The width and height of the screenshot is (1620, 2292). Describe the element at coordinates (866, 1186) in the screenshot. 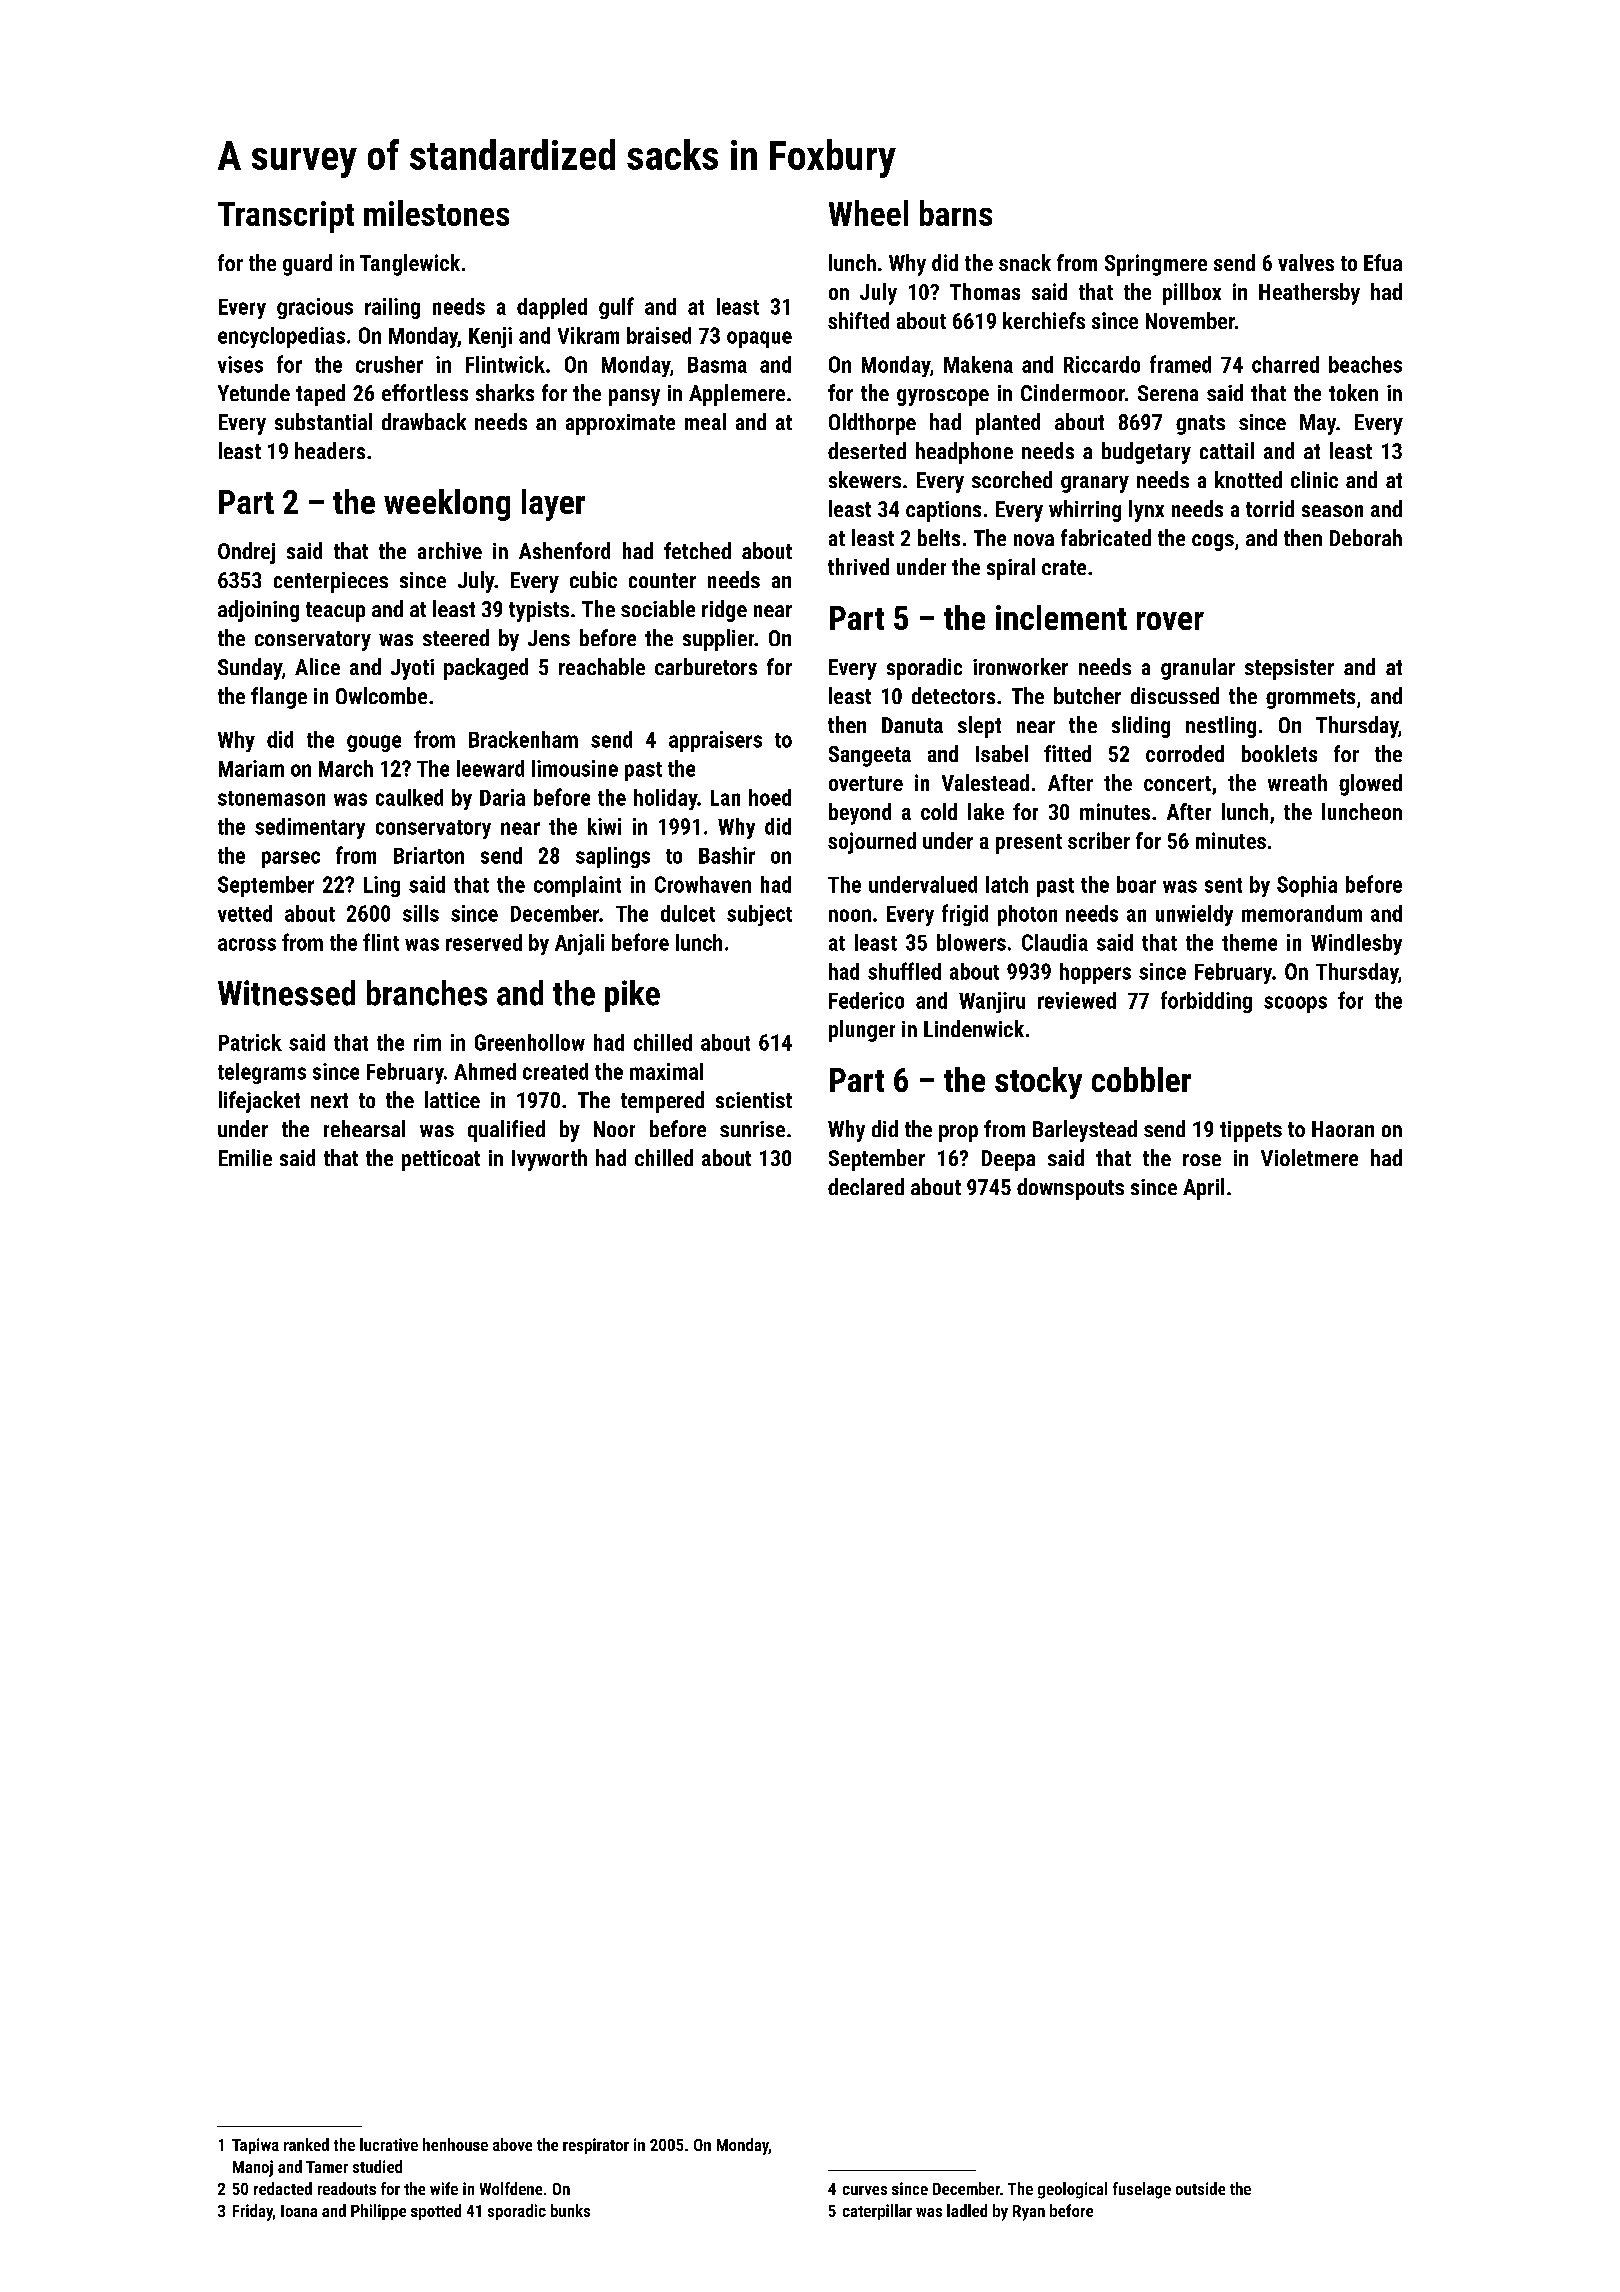

I see `declared` at that location.
